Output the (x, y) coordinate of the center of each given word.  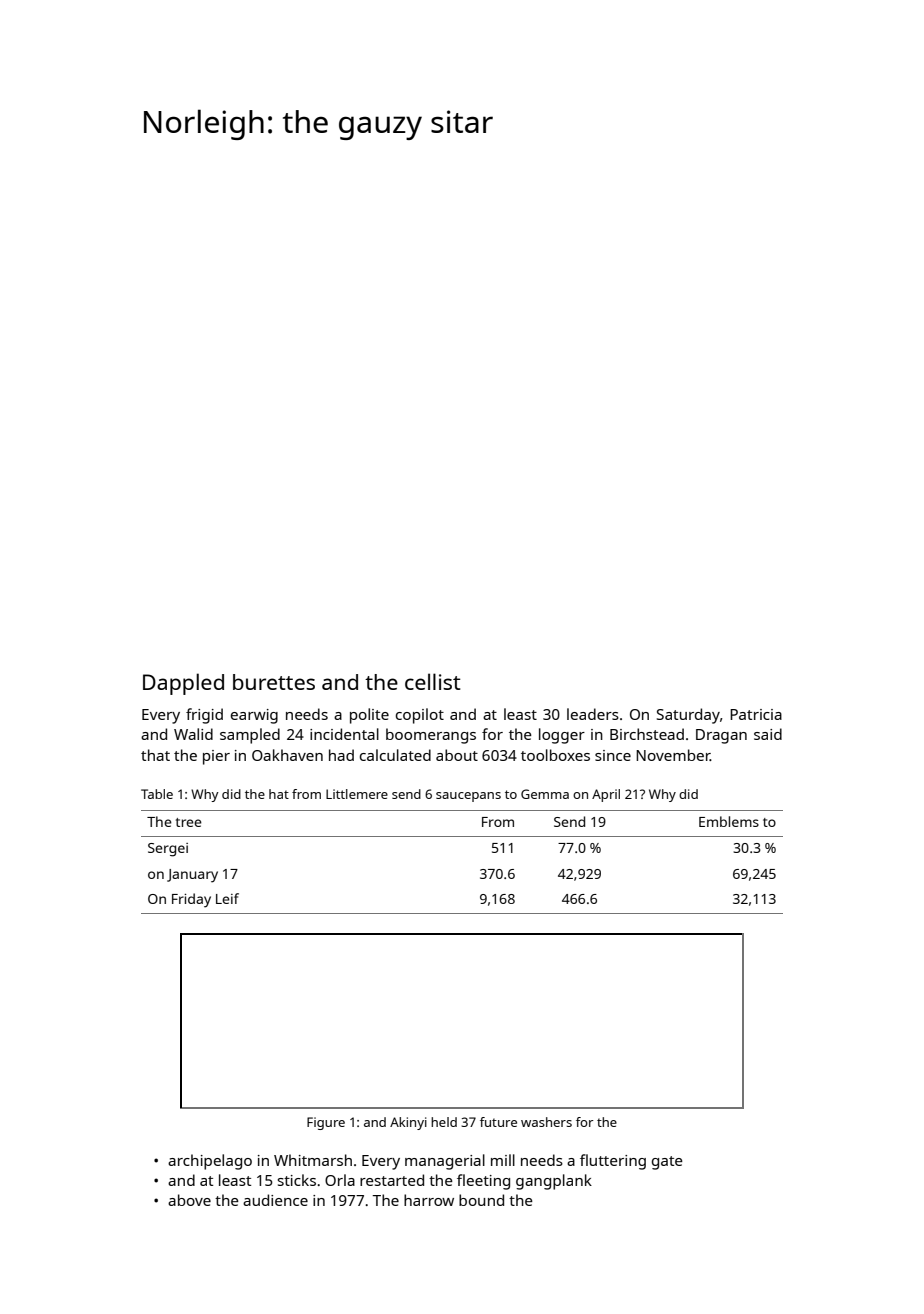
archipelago (210, 1162)
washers (546, 1122)
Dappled (183, 684)
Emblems (729, 821)
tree (189, 822)
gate (667, 1163)
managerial (445, 1162)
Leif (227, 898)
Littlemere (357, 794)
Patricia (756, 714)
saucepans (468, 797)
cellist (432, 681)
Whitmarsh (313, 1160)
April (606, 795)
